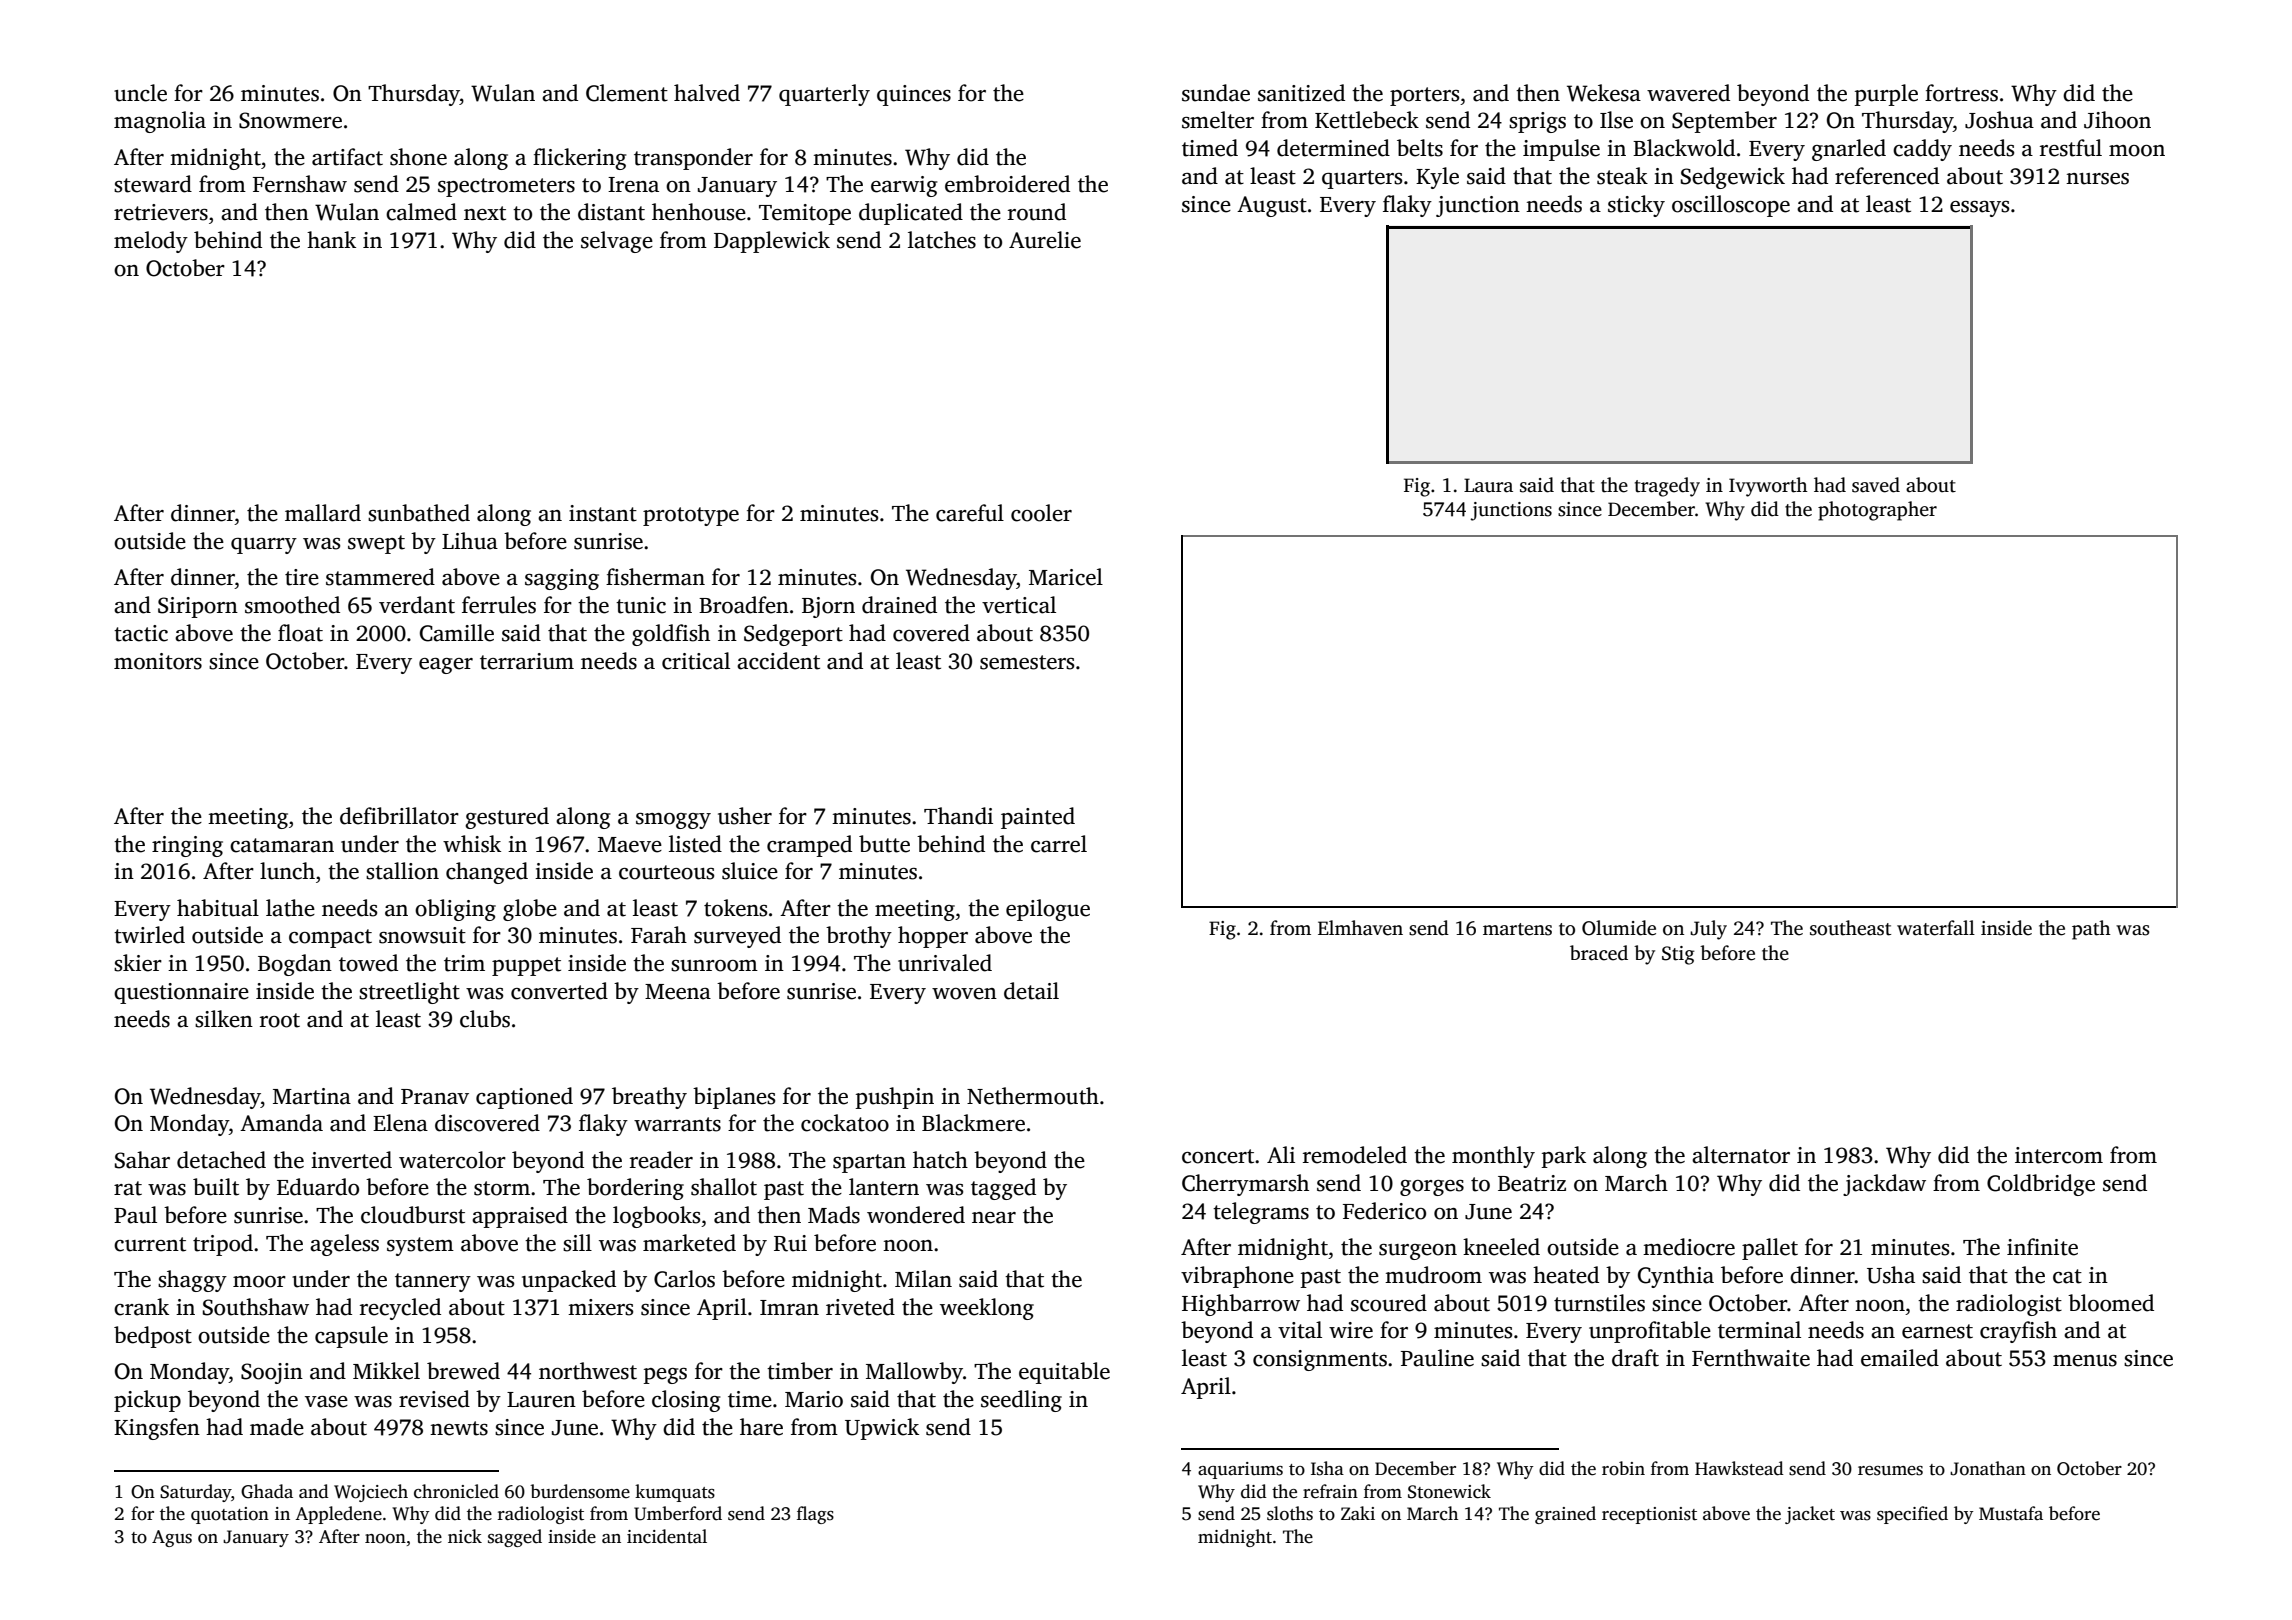 The height and width of the screenshot is (1620, 2292). I want to click on flags, so click(815, 1515).
